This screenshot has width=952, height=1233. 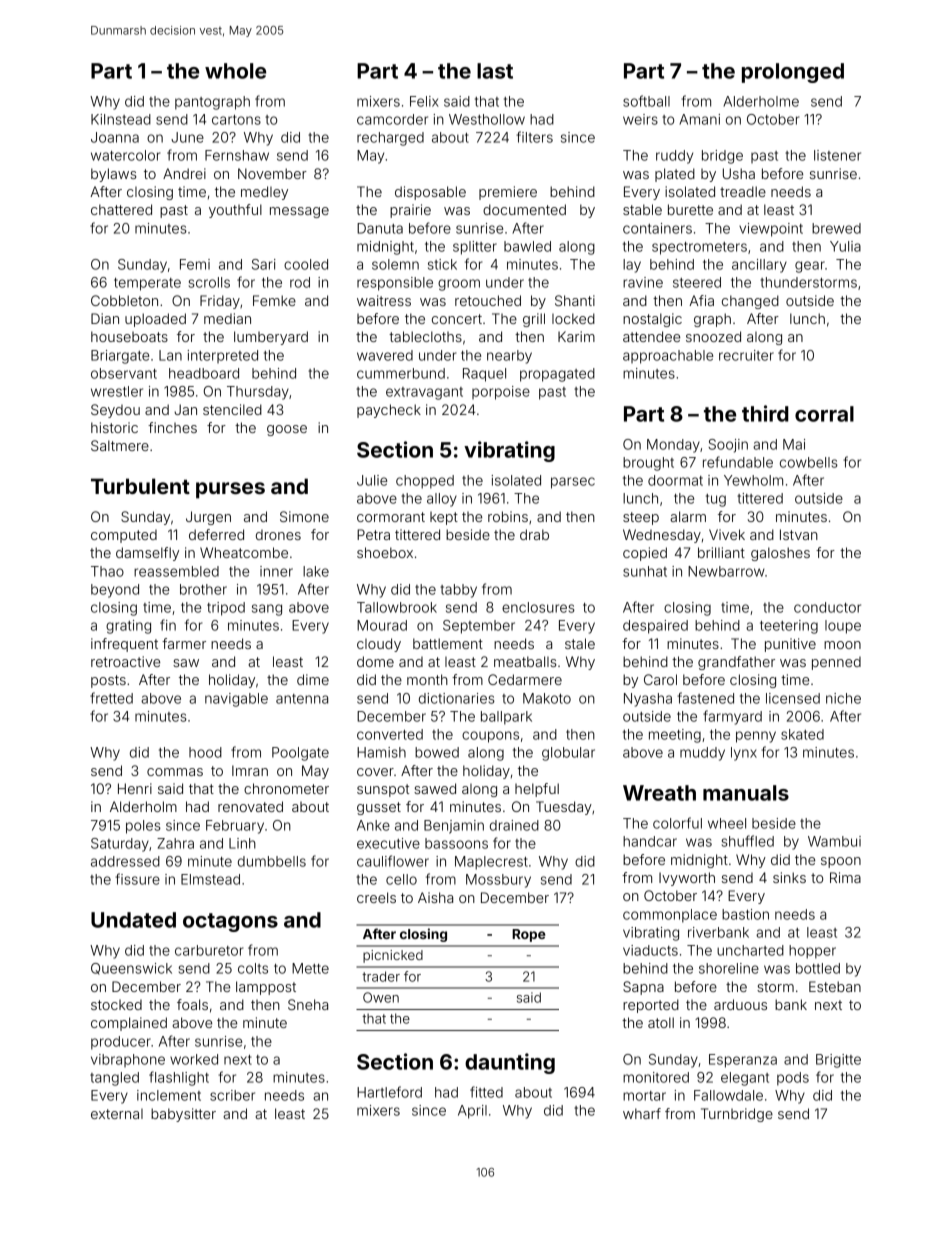 I want to click on corral, so click(x=824, y=414).
